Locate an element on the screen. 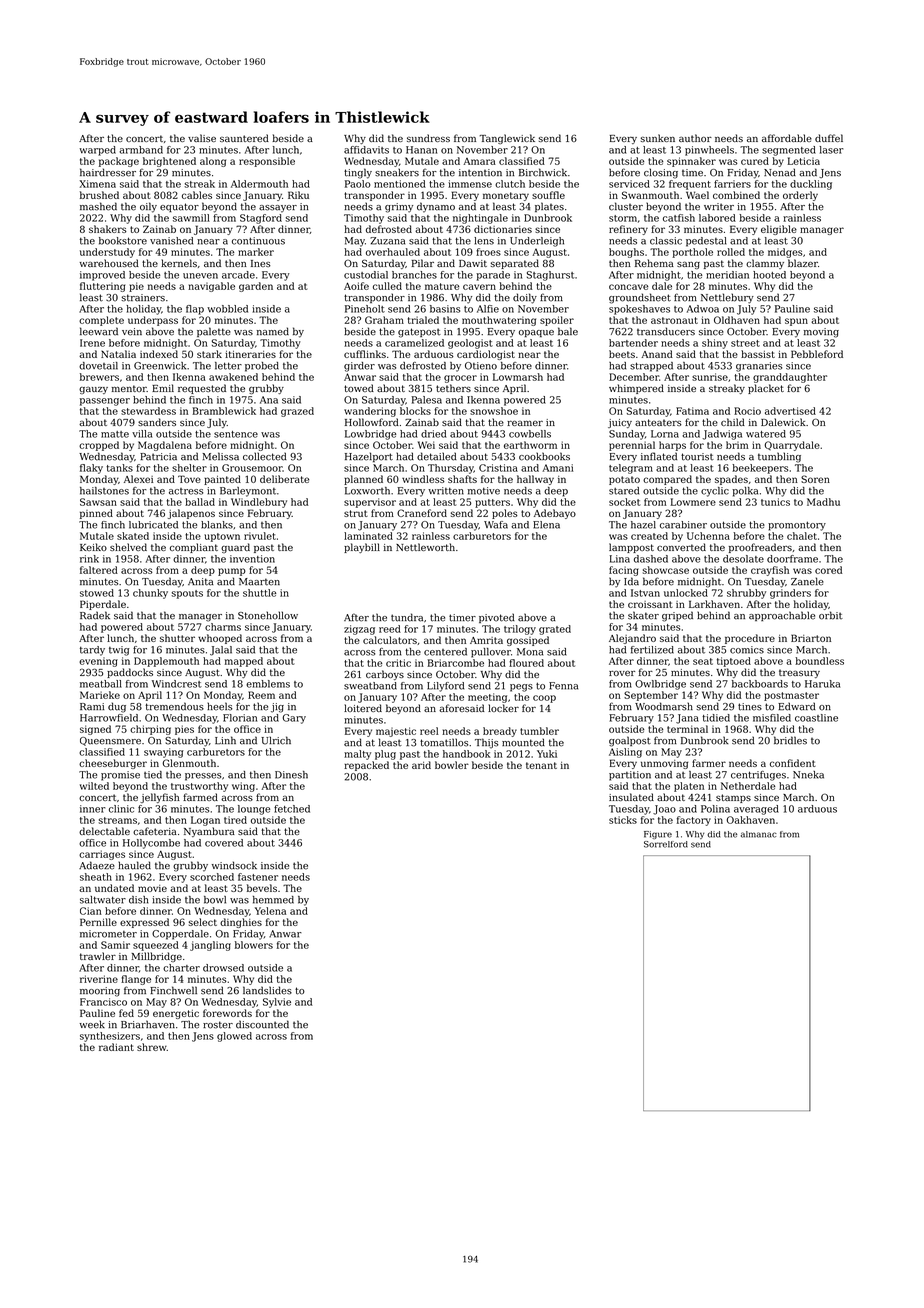 The height and width of the screenshot is (1308, 924). valise is located at coordinates (202, 138).
